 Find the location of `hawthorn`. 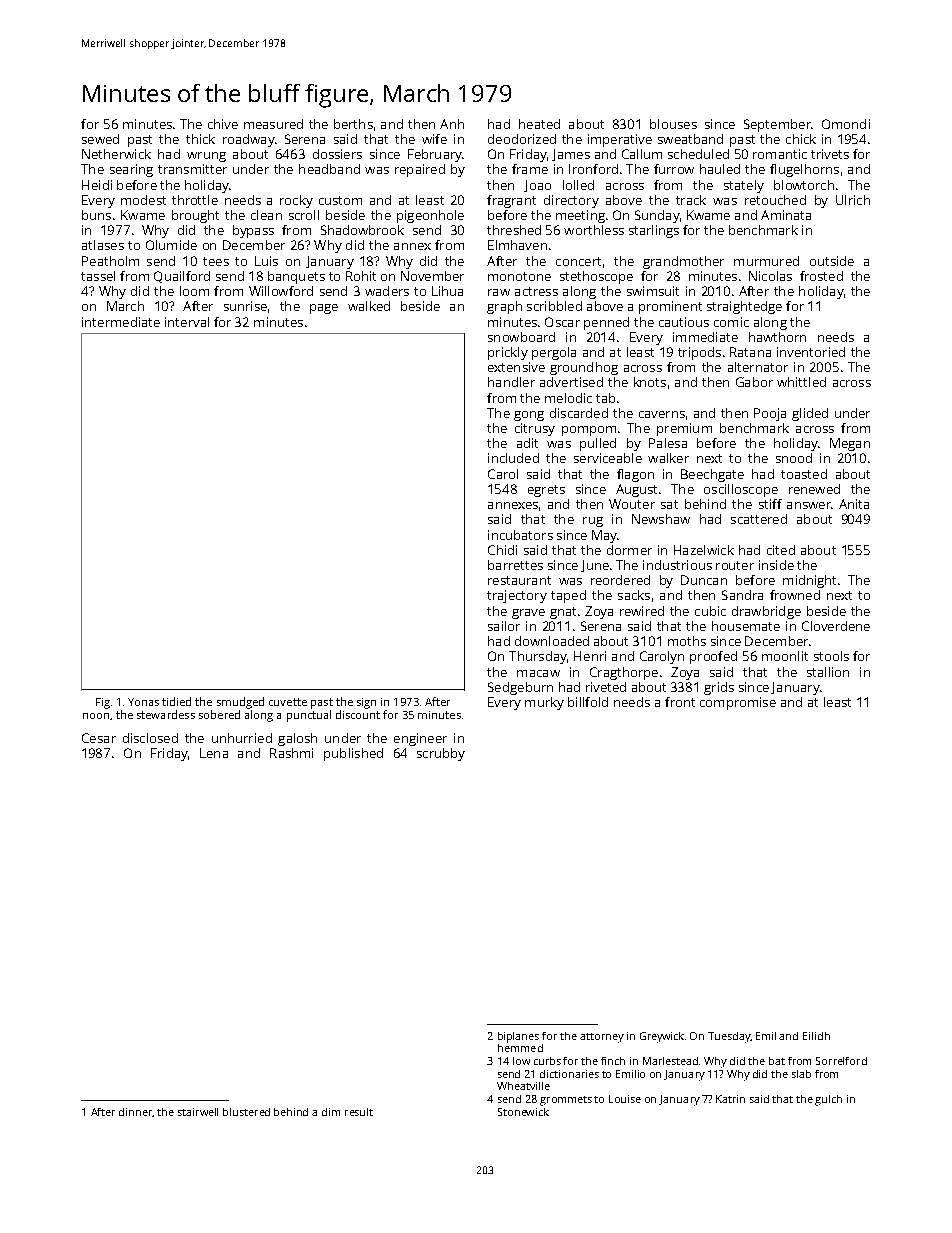

hawthorn is located at coordinates (777, 337).
